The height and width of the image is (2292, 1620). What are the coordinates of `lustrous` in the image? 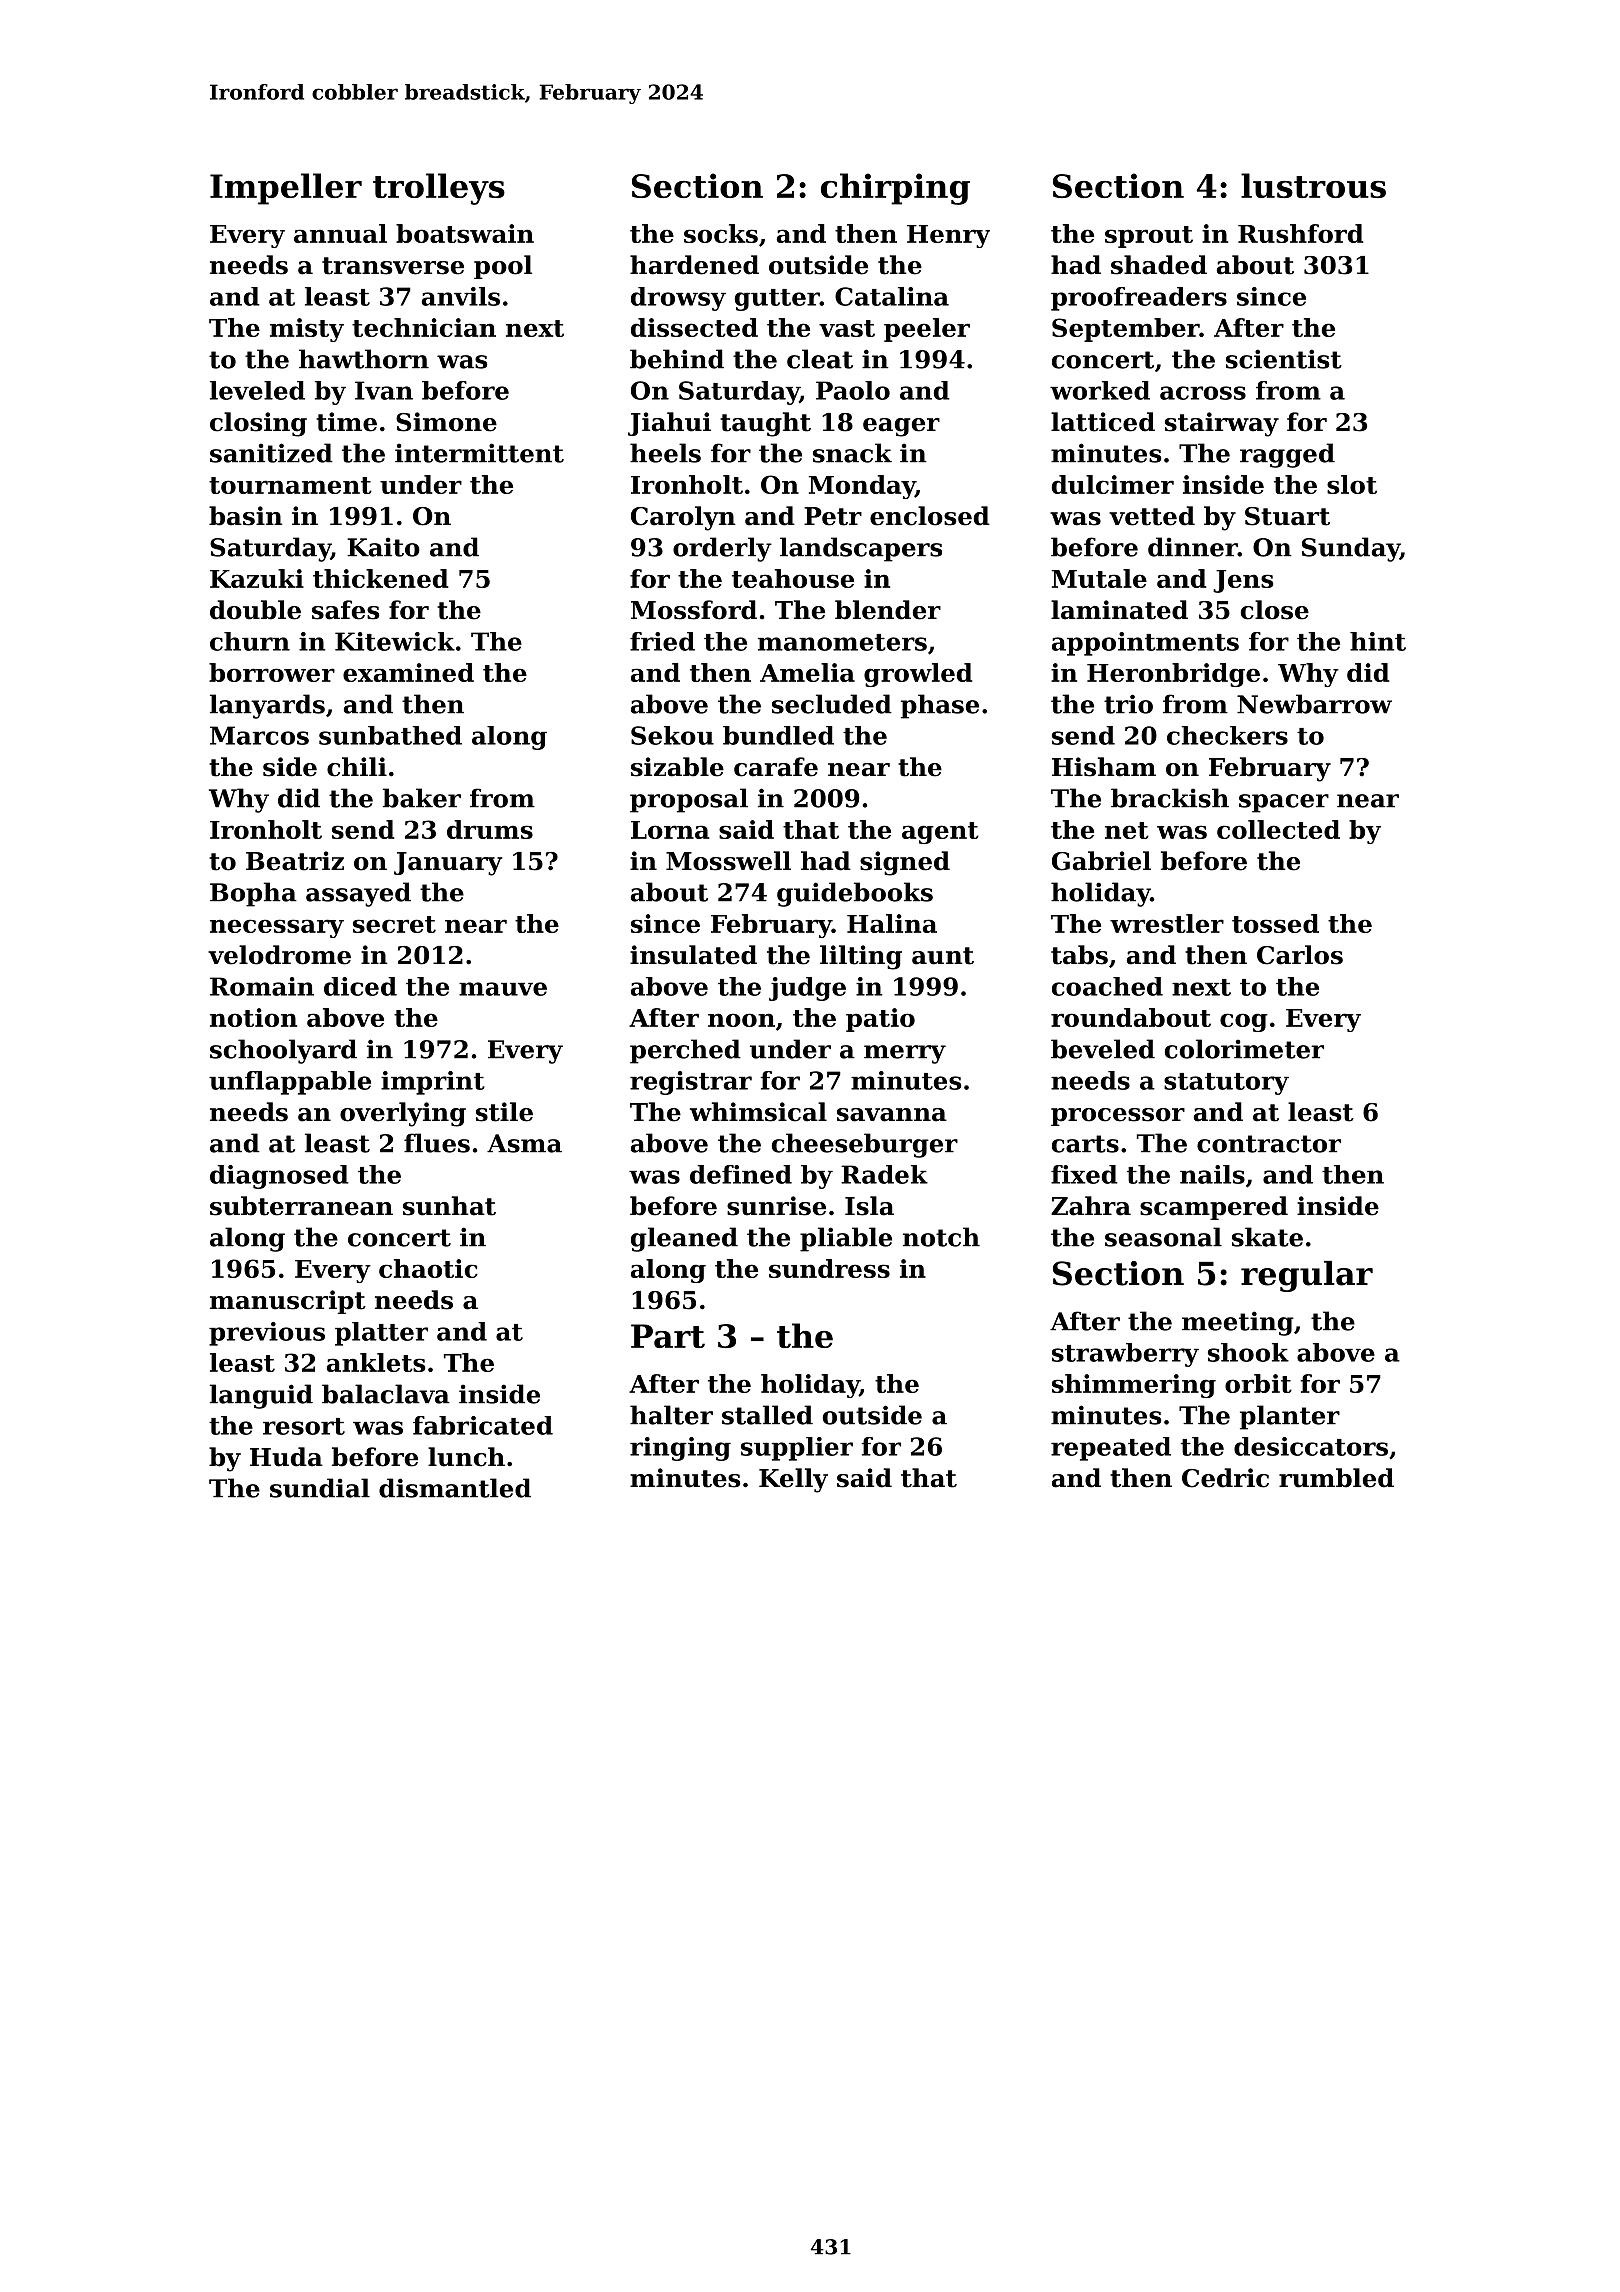 It's located at (1313, 185).
